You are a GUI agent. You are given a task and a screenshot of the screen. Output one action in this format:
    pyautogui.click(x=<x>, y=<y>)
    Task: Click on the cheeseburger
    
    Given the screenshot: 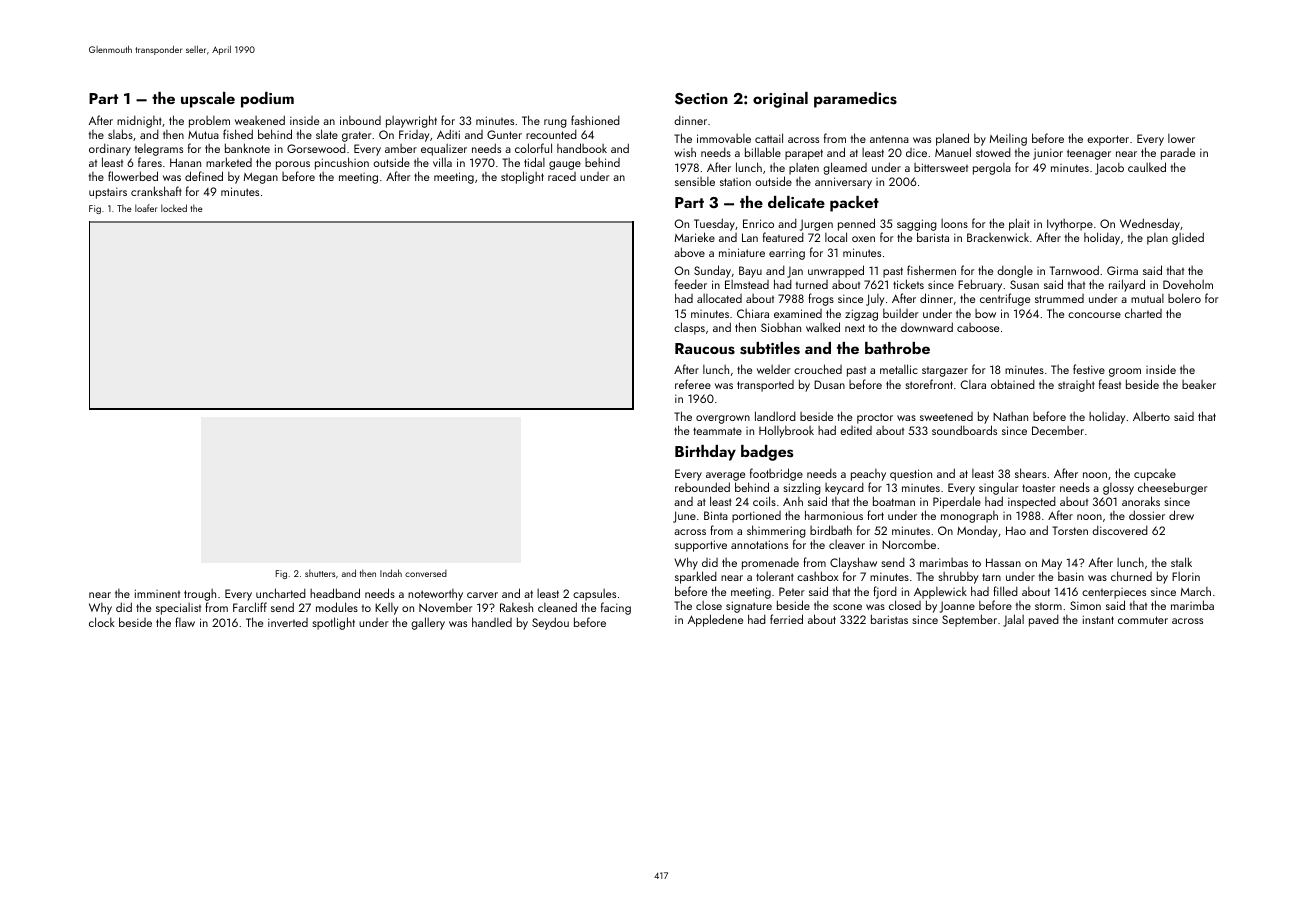 What is the action you would take?
    pyautogui.click(x=1172, y=488)
